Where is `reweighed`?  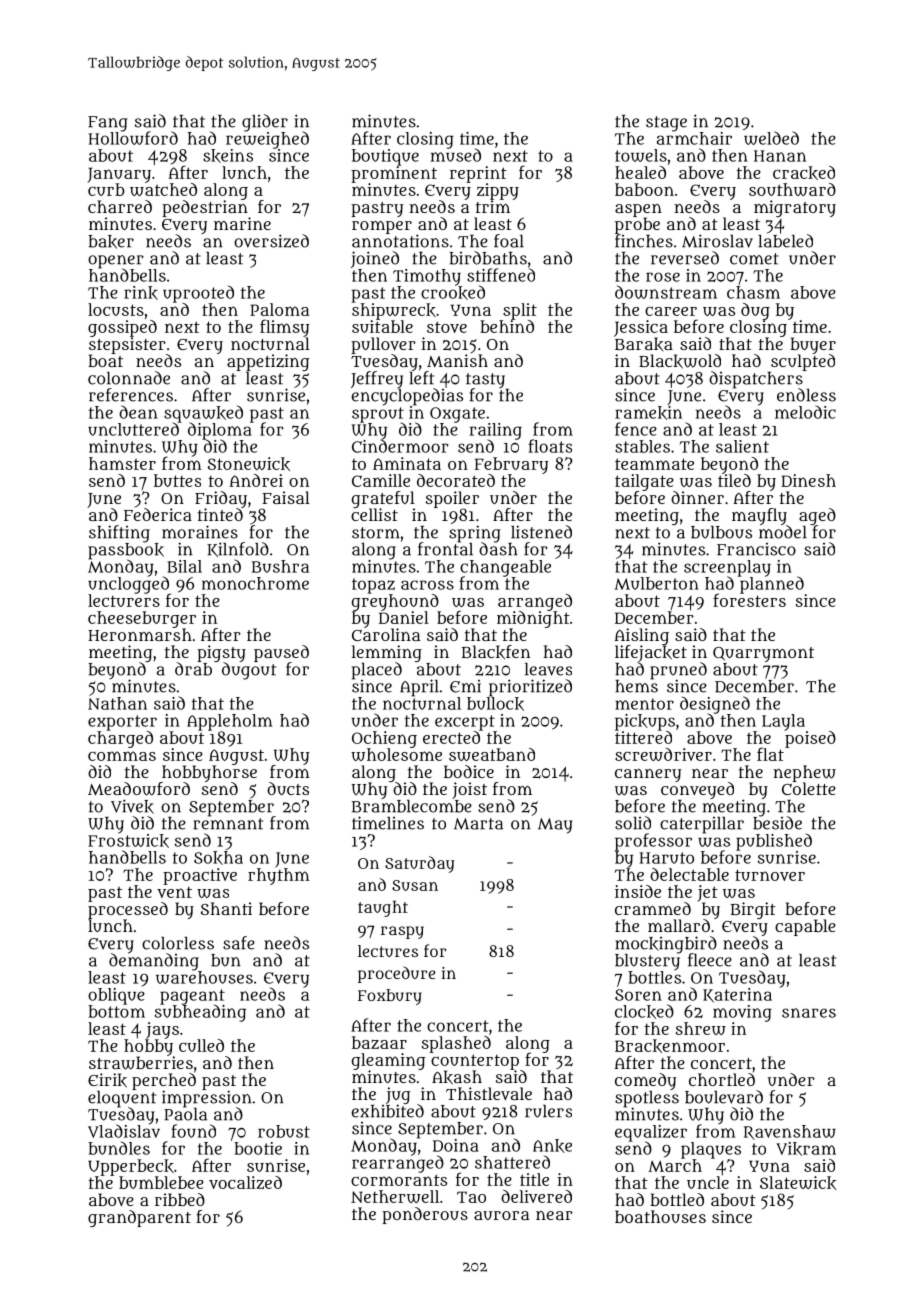
reweighed is located at coordinates (267, 140).
